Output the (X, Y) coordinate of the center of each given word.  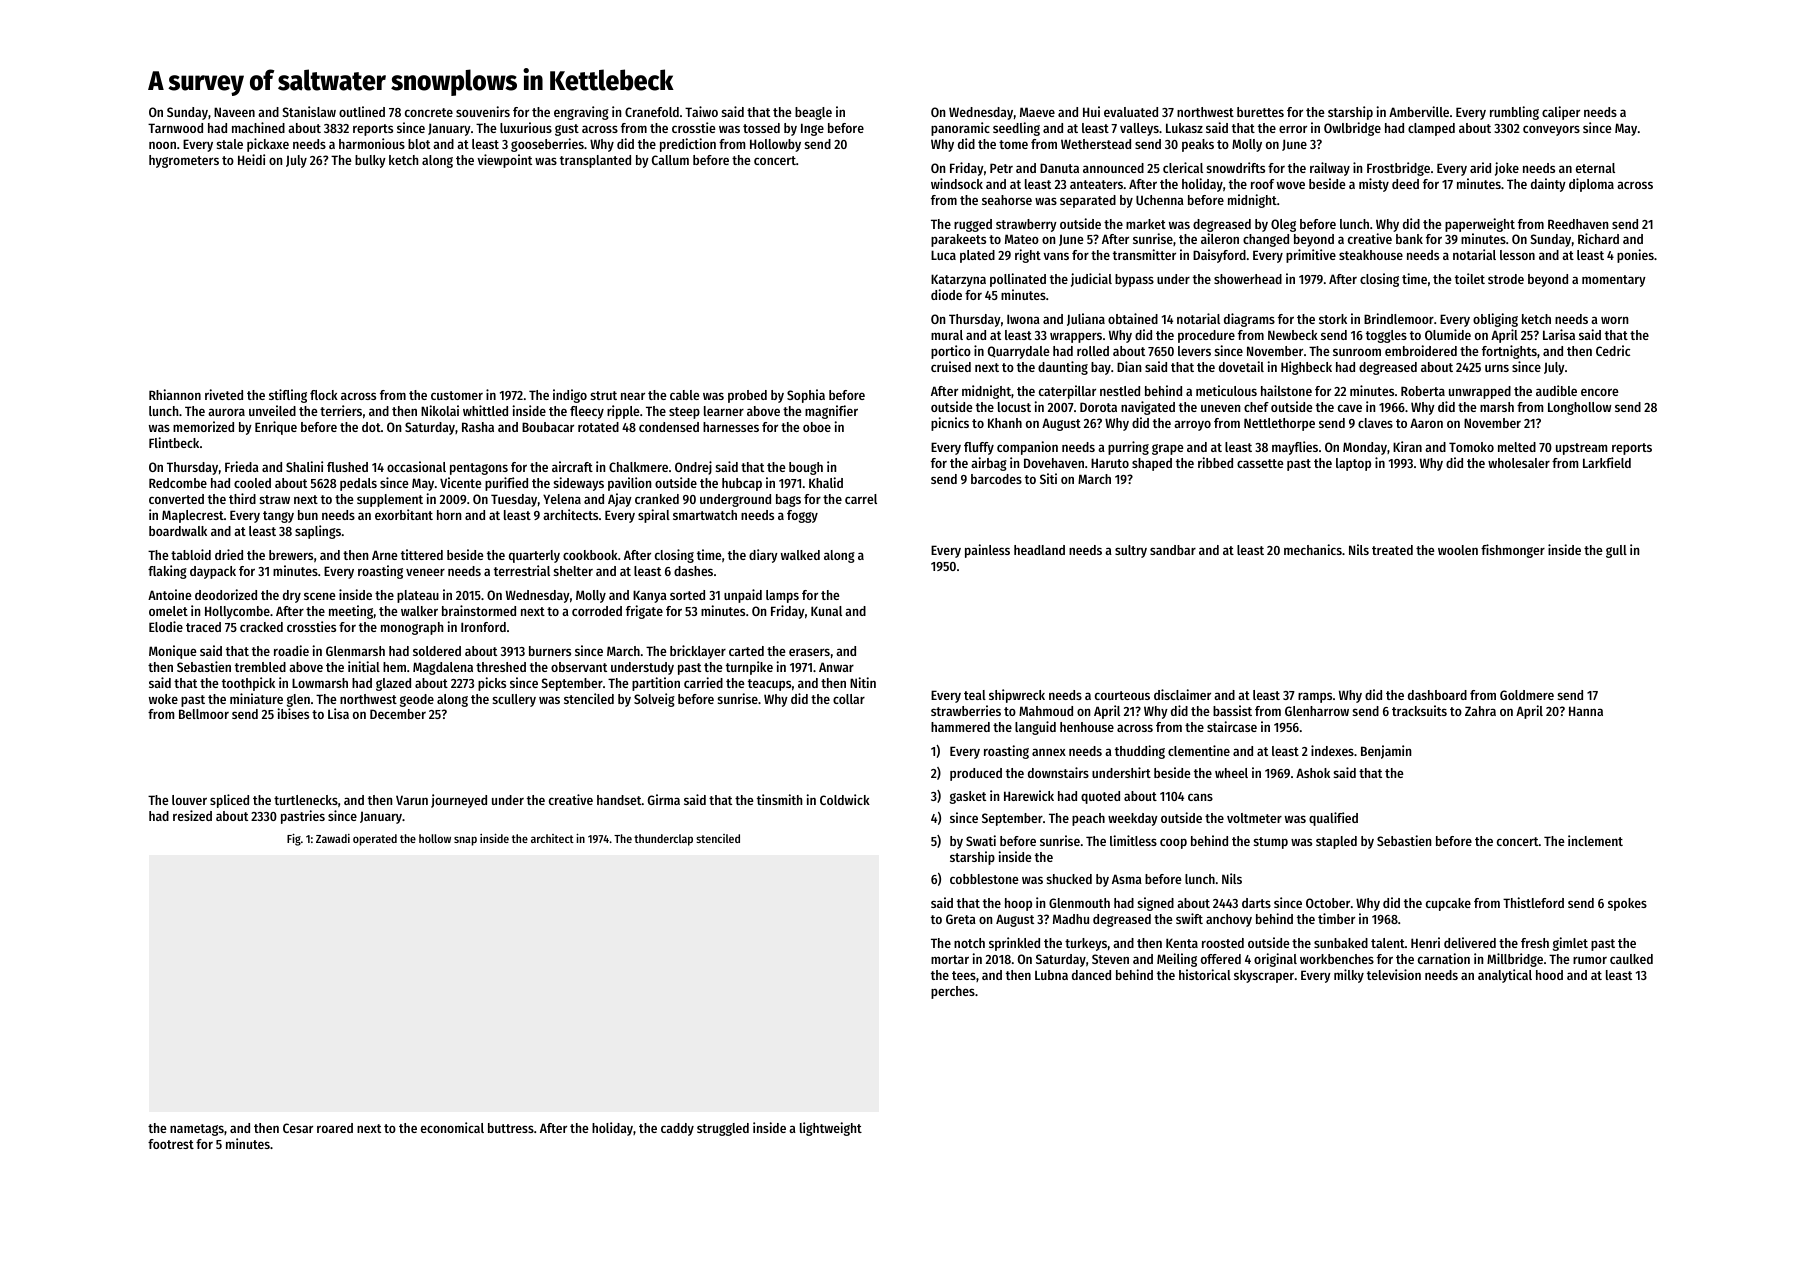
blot (419, 144)
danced (1091, 975)
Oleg (1283, 225)
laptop (1353, 464)
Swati (981, 840)
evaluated (1131, 112)
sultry (1131, 551)
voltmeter (1254, 818)
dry (292, 596)
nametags (197, 1130)
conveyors (1551, 130)
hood (1549, 975)
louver (189, 800)
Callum (670, 160)
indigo (570, 396)
